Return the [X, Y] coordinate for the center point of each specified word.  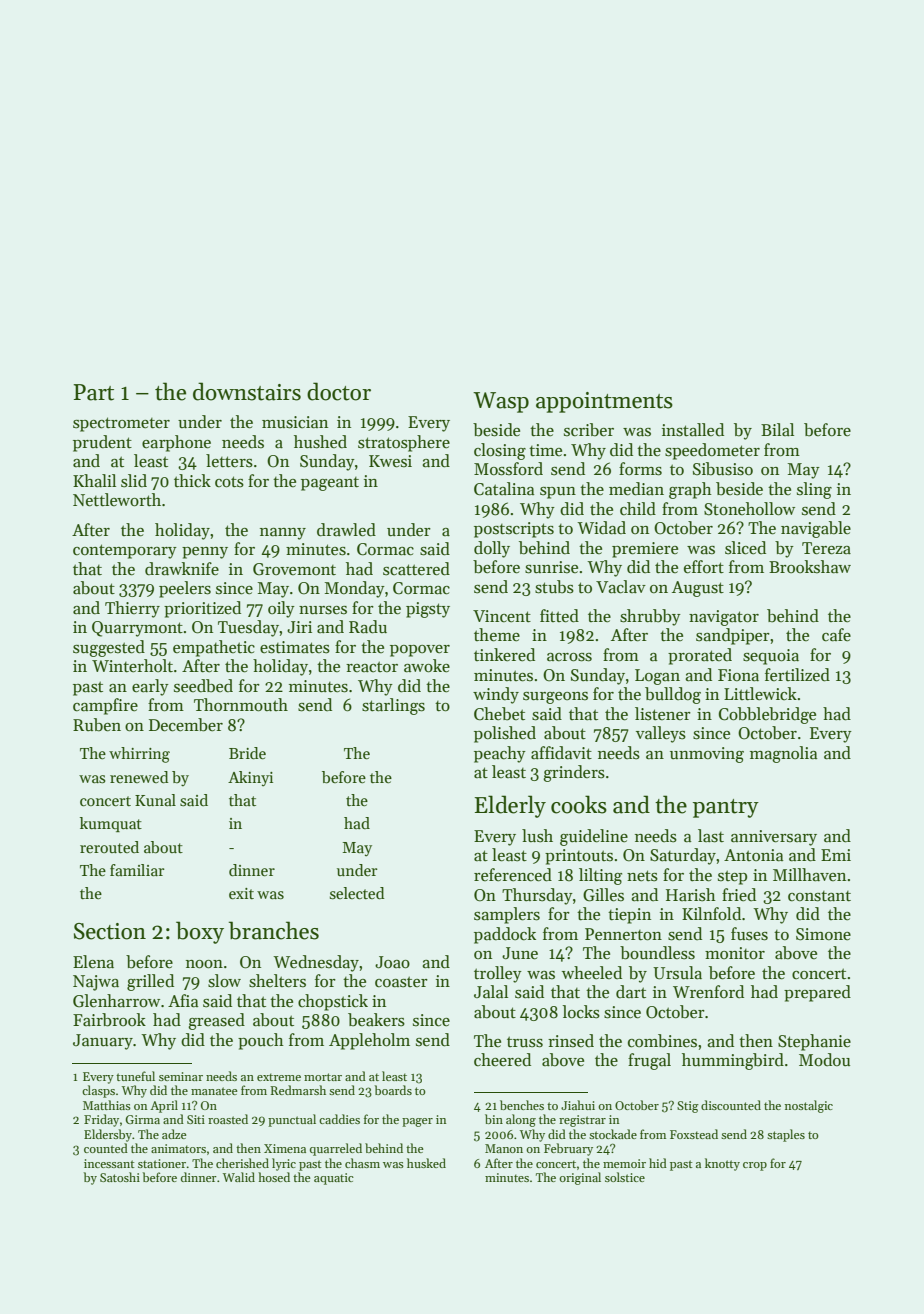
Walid [239, 1177]
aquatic [334, 1179]
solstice [625, 1177]
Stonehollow [749, 509]
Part [94, 392]
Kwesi [390, 461]
